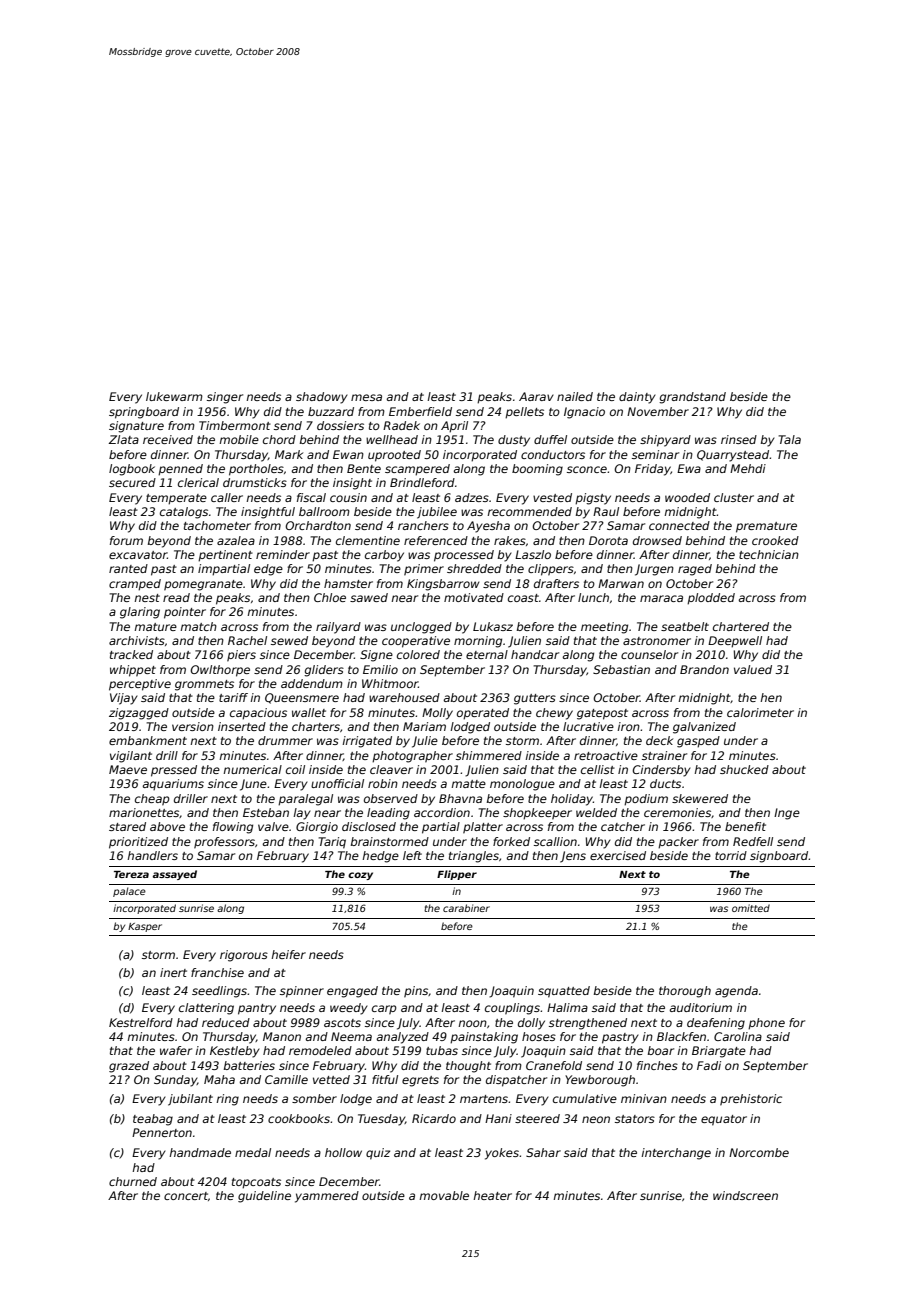 This screenshot has width=924, height=1308. Describe the element at coordinates (302, 698) in the screenshot. I see `Queensmere` at that location.
